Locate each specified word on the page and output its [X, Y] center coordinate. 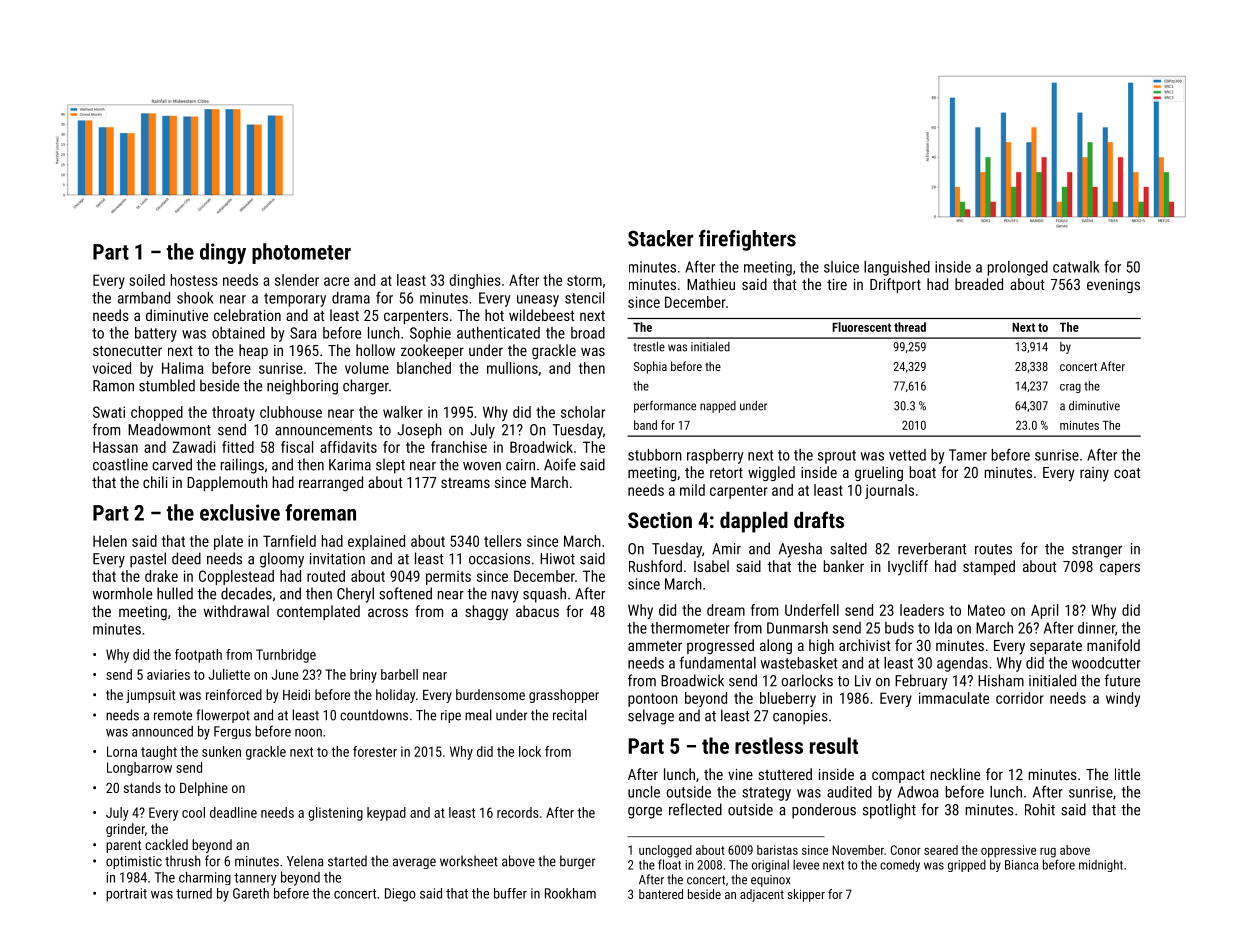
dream [726, 610]
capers [1120, 569]
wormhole [122, 593]
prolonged [1018, 268]
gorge [645, 813]
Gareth [251, 893]
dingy [223, 253]
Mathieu [711, 284]
